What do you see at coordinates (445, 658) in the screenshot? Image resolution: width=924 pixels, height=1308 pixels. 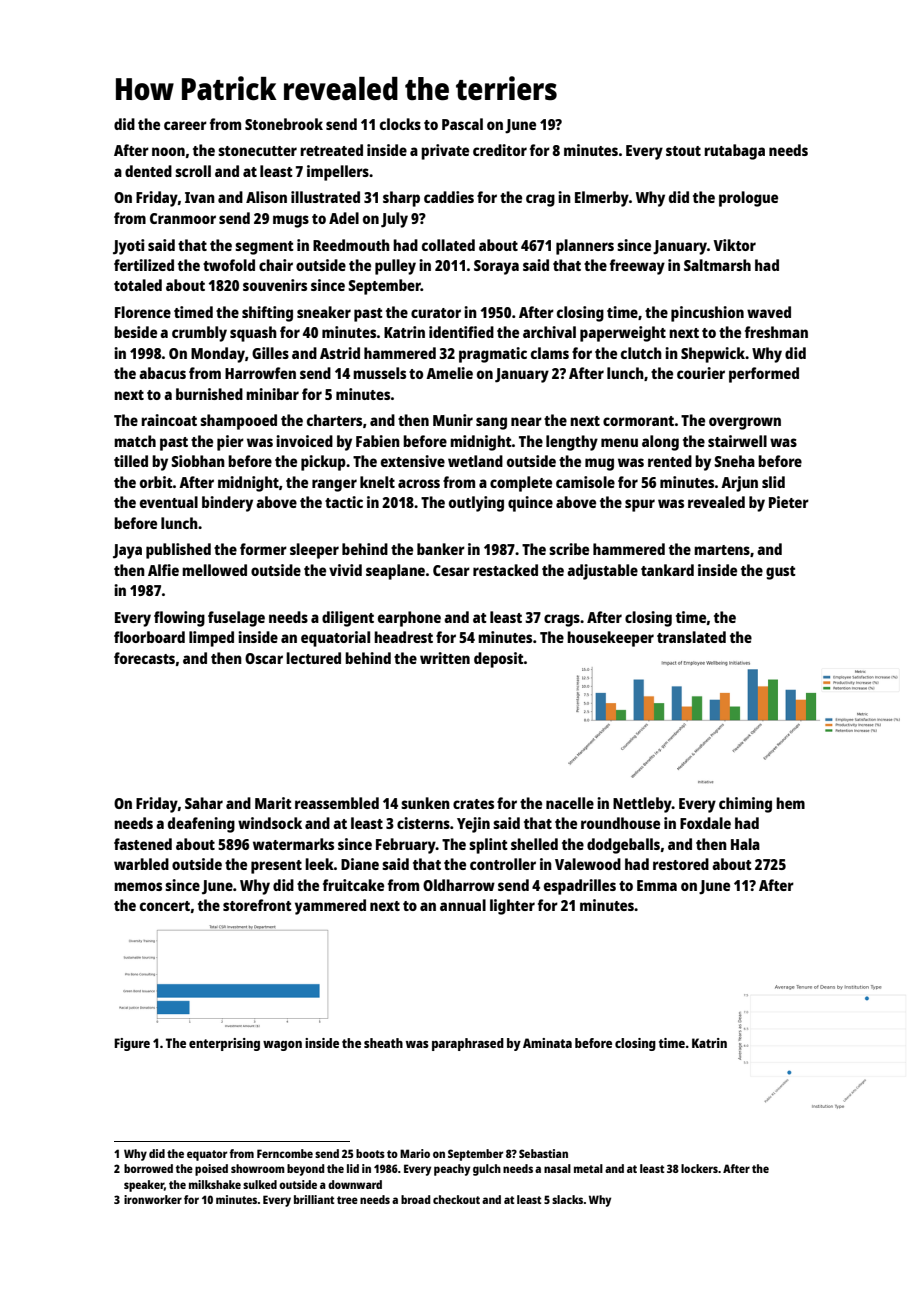 I see `written` at bounding box center [445, 658].
